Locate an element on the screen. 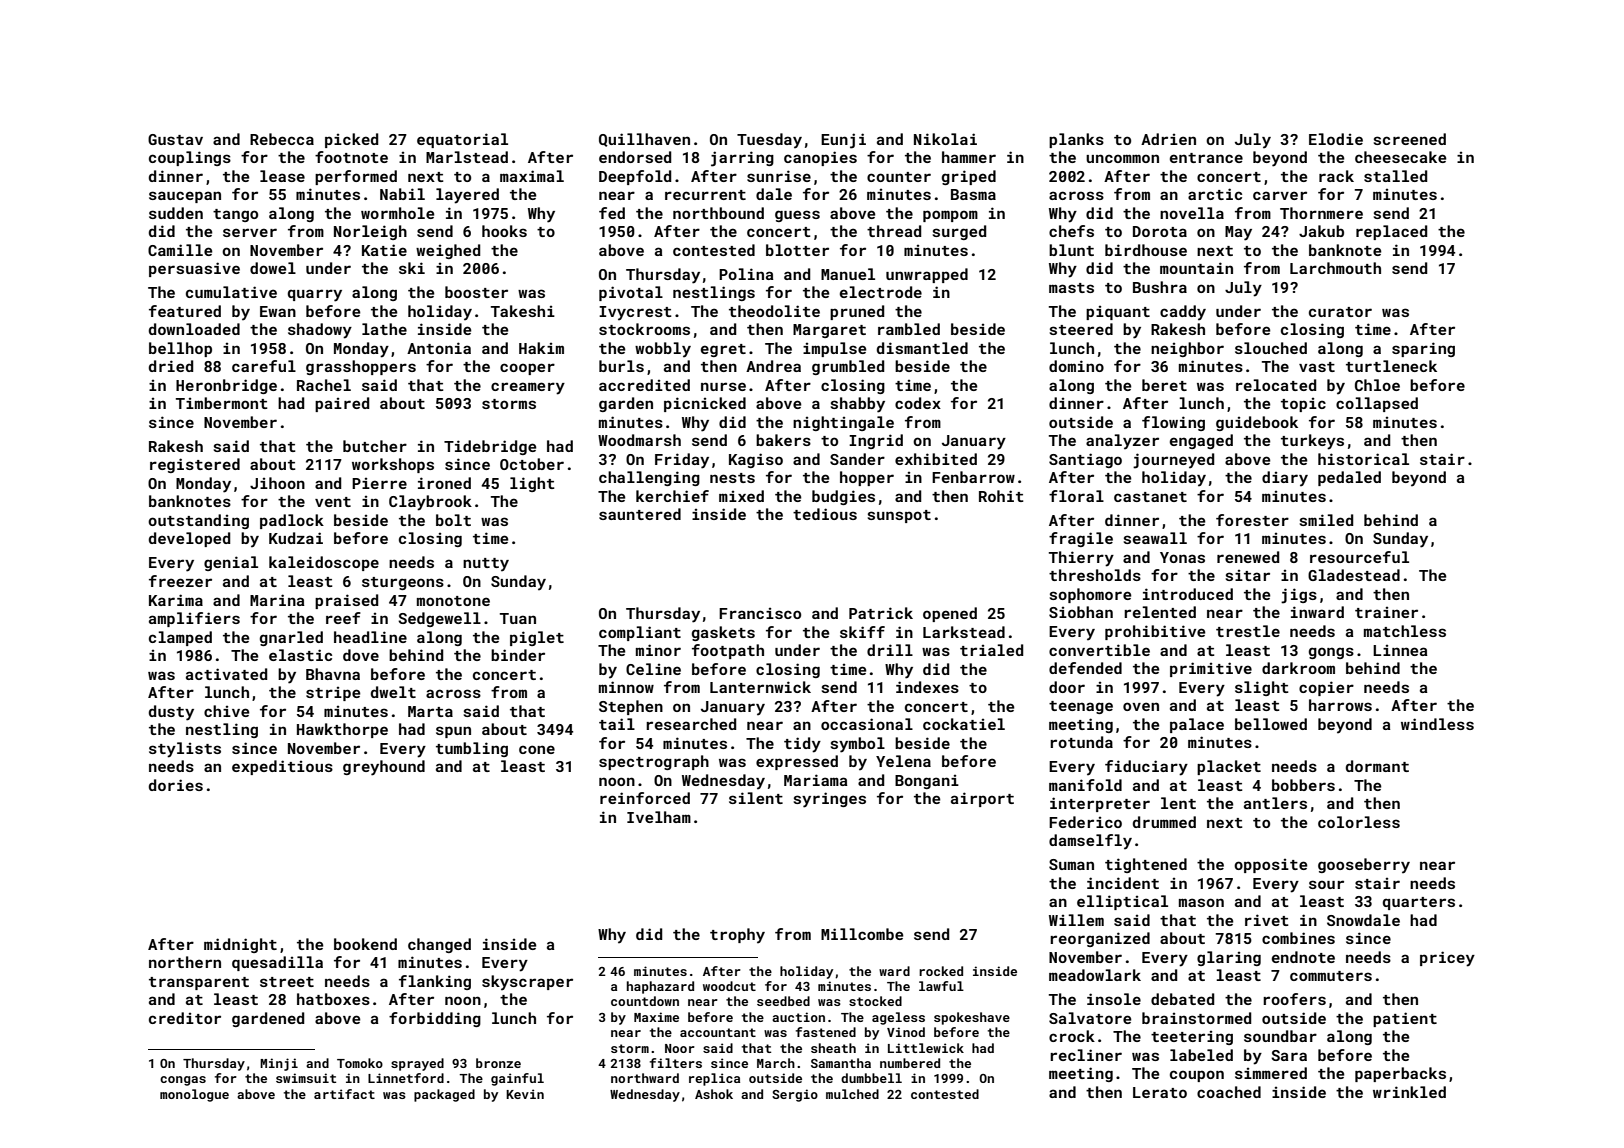 The width and height of the screenshot is (1624, 1148). featured is located at coordinates (185, 311).
